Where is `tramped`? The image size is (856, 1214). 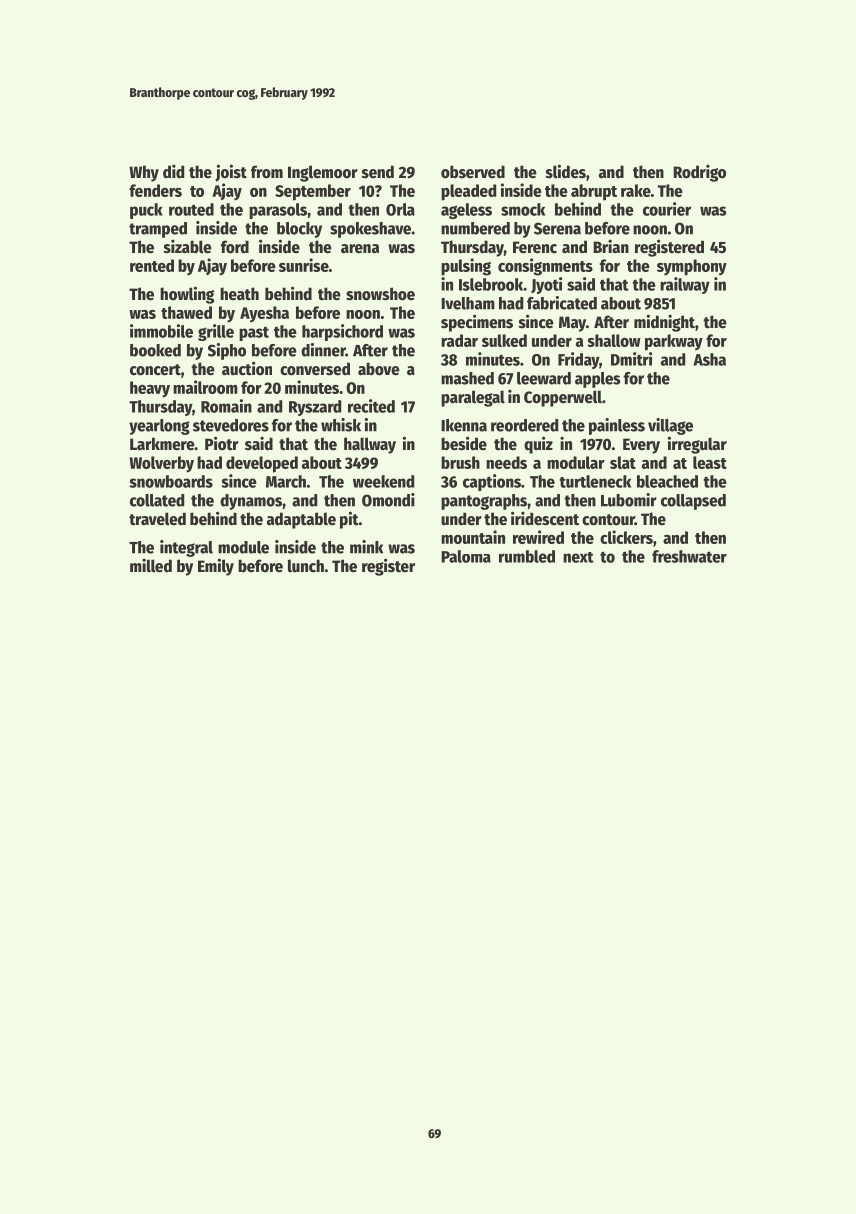 tramped is located at coordinates (158, 230).
